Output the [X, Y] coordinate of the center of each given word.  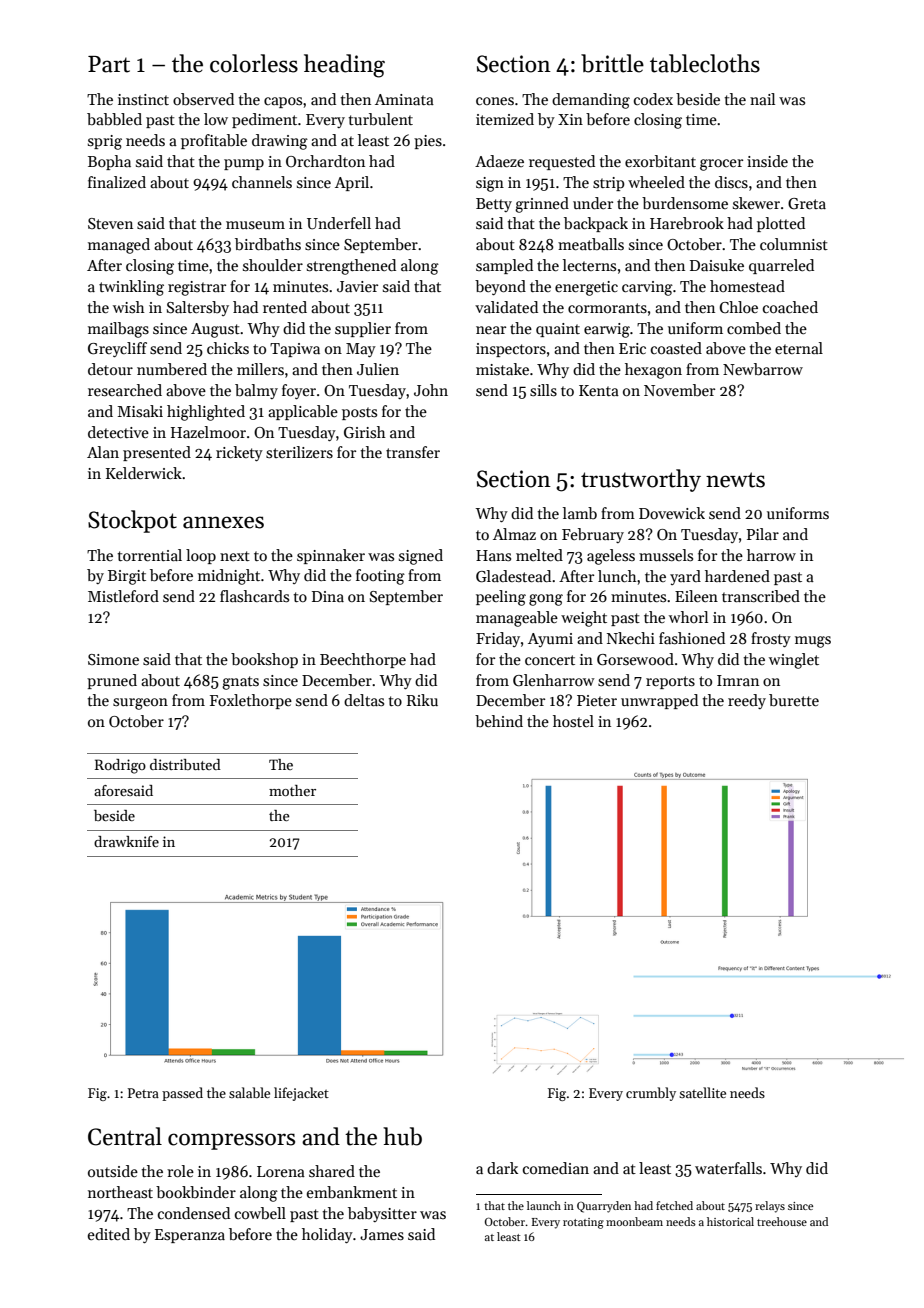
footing [380, 577]
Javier [357, 286]
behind [499, 721]
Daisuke [717, 265]
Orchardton [325, 161]
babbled [114, 119]
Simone [113, 659]
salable [249, 1092]
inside [767, 161]
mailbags [118, 330]
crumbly [651, 1094]
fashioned [692, 638]
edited [109, 1234]
